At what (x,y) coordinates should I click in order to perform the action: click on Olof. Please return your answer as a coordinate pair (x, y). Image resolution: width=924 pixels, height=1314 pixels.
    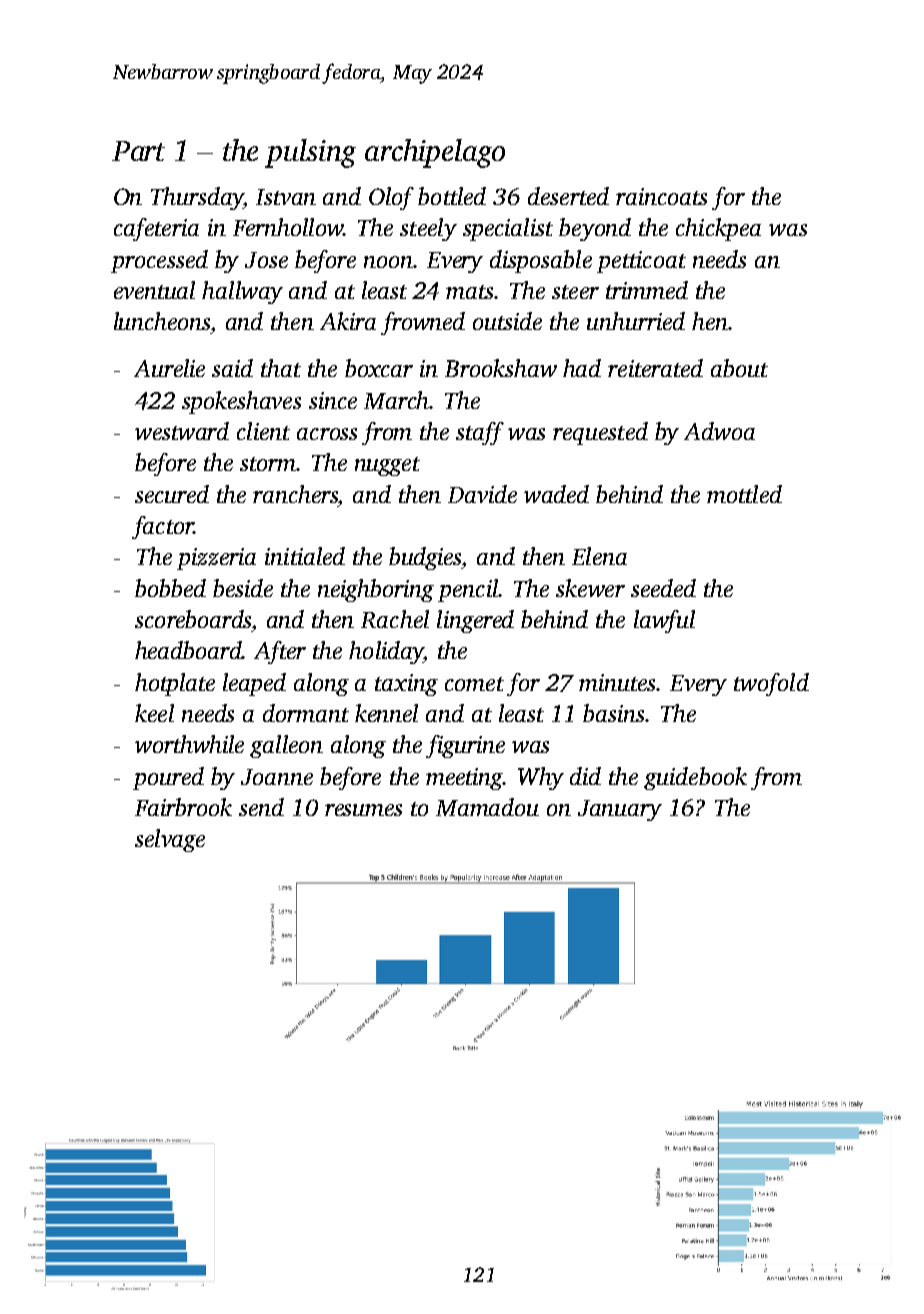
    Looking at the image, I should click on (391, 198).
